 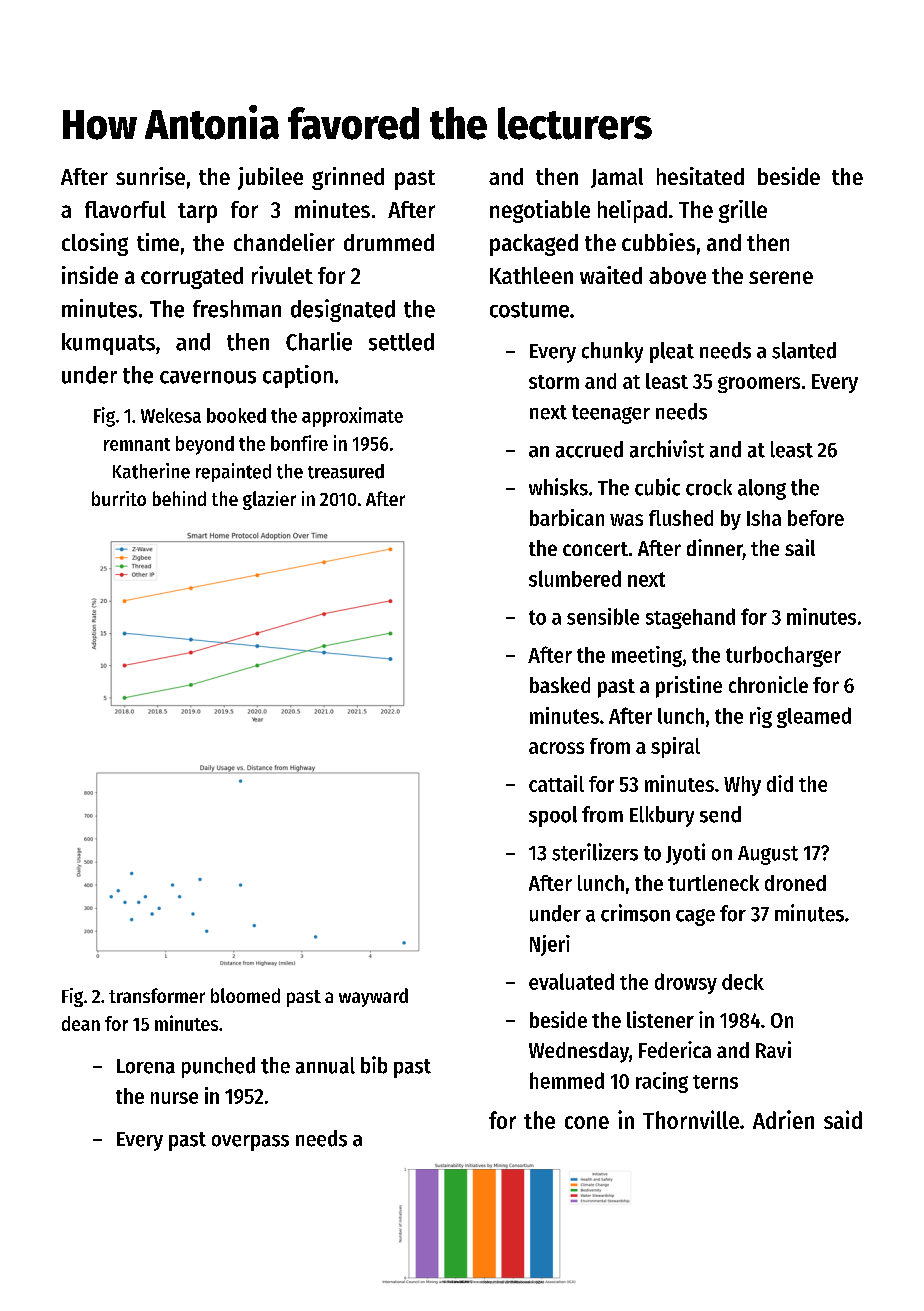 I want to click on costume, so click(x=529, y=310).
